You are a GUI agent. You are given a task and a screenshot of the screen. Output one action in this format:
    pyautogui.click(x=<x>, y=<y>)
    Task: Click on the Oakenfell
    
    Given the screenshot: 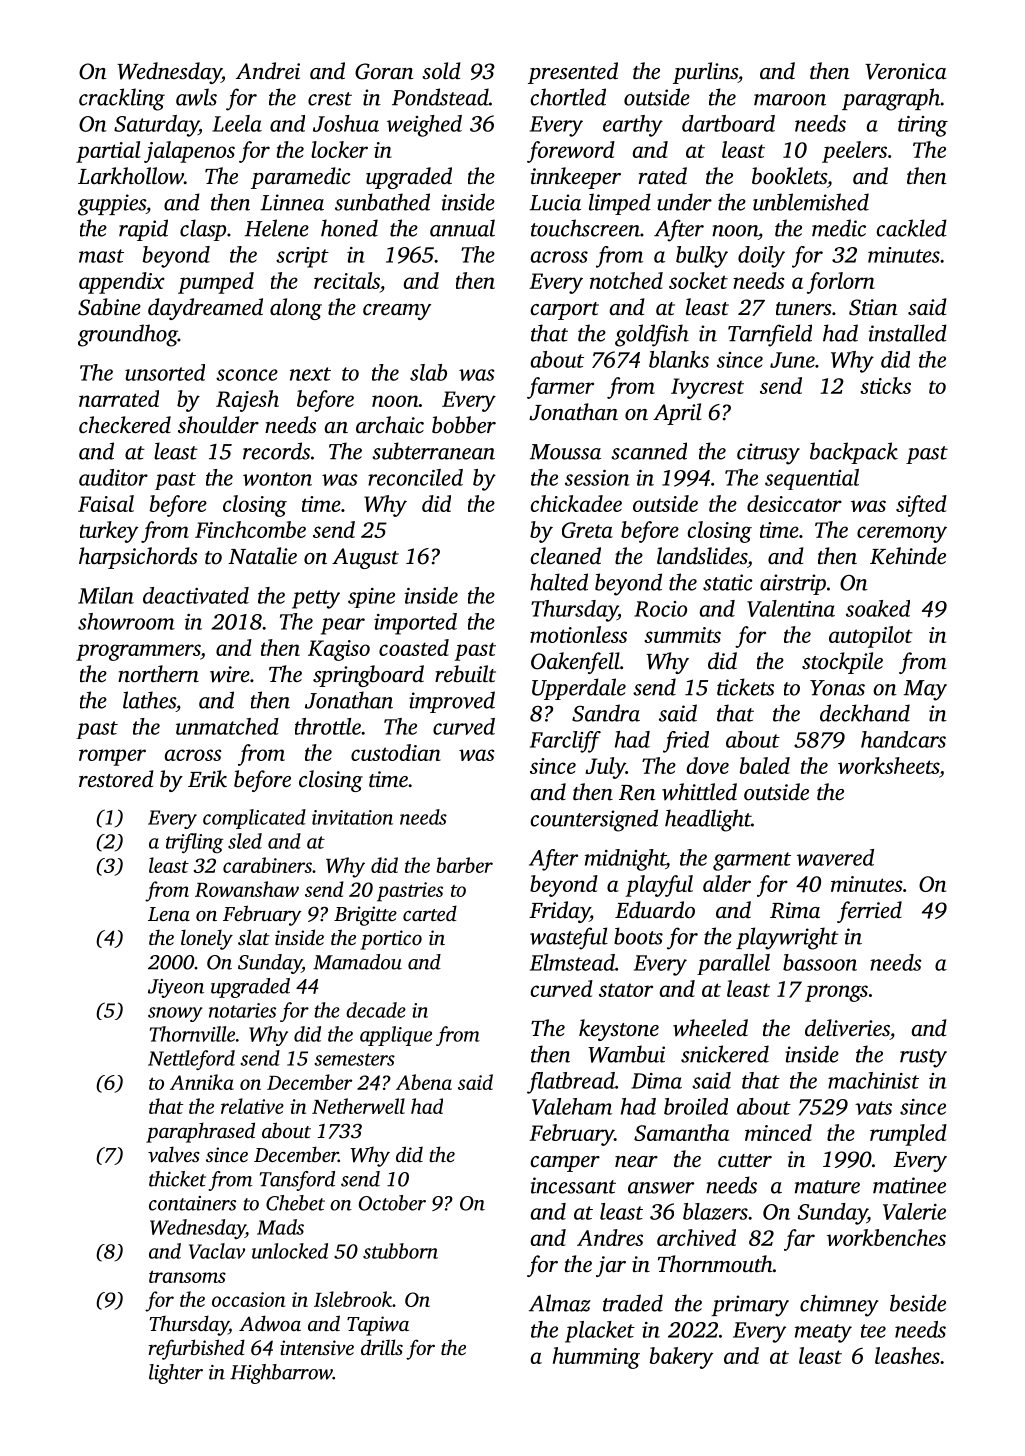 What is the action you would take?
    pyautogui.click(x=575, y=663)
